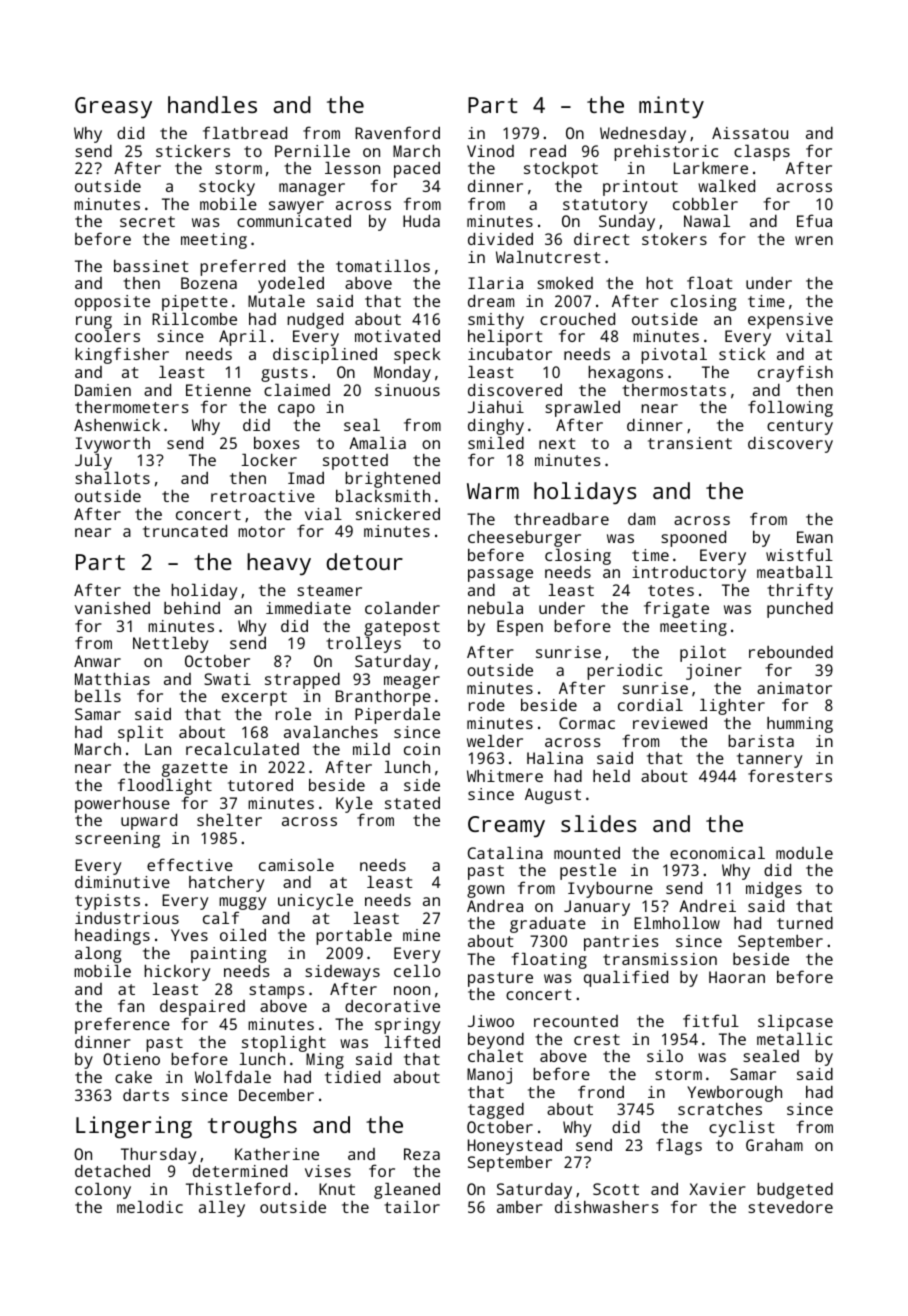 Image resolution: width=908 pixels, height=1316 pixels. What do you see at coordinates (227, 679) in the image?
I see `Swati` at bounding box center [227, 679].
